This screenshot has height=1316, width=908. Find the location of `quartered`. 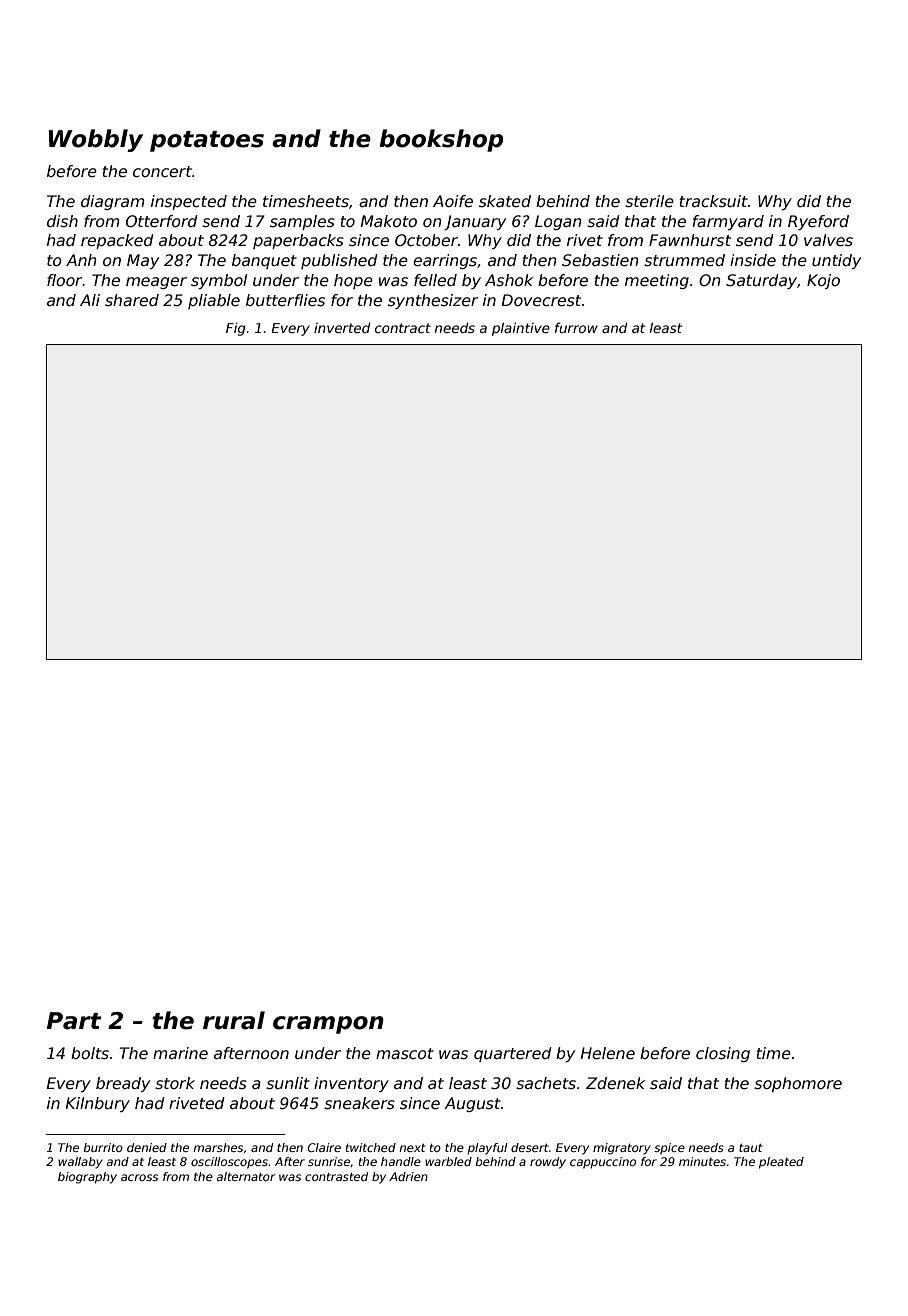

quartered is located at coordinates (513, 1054).
